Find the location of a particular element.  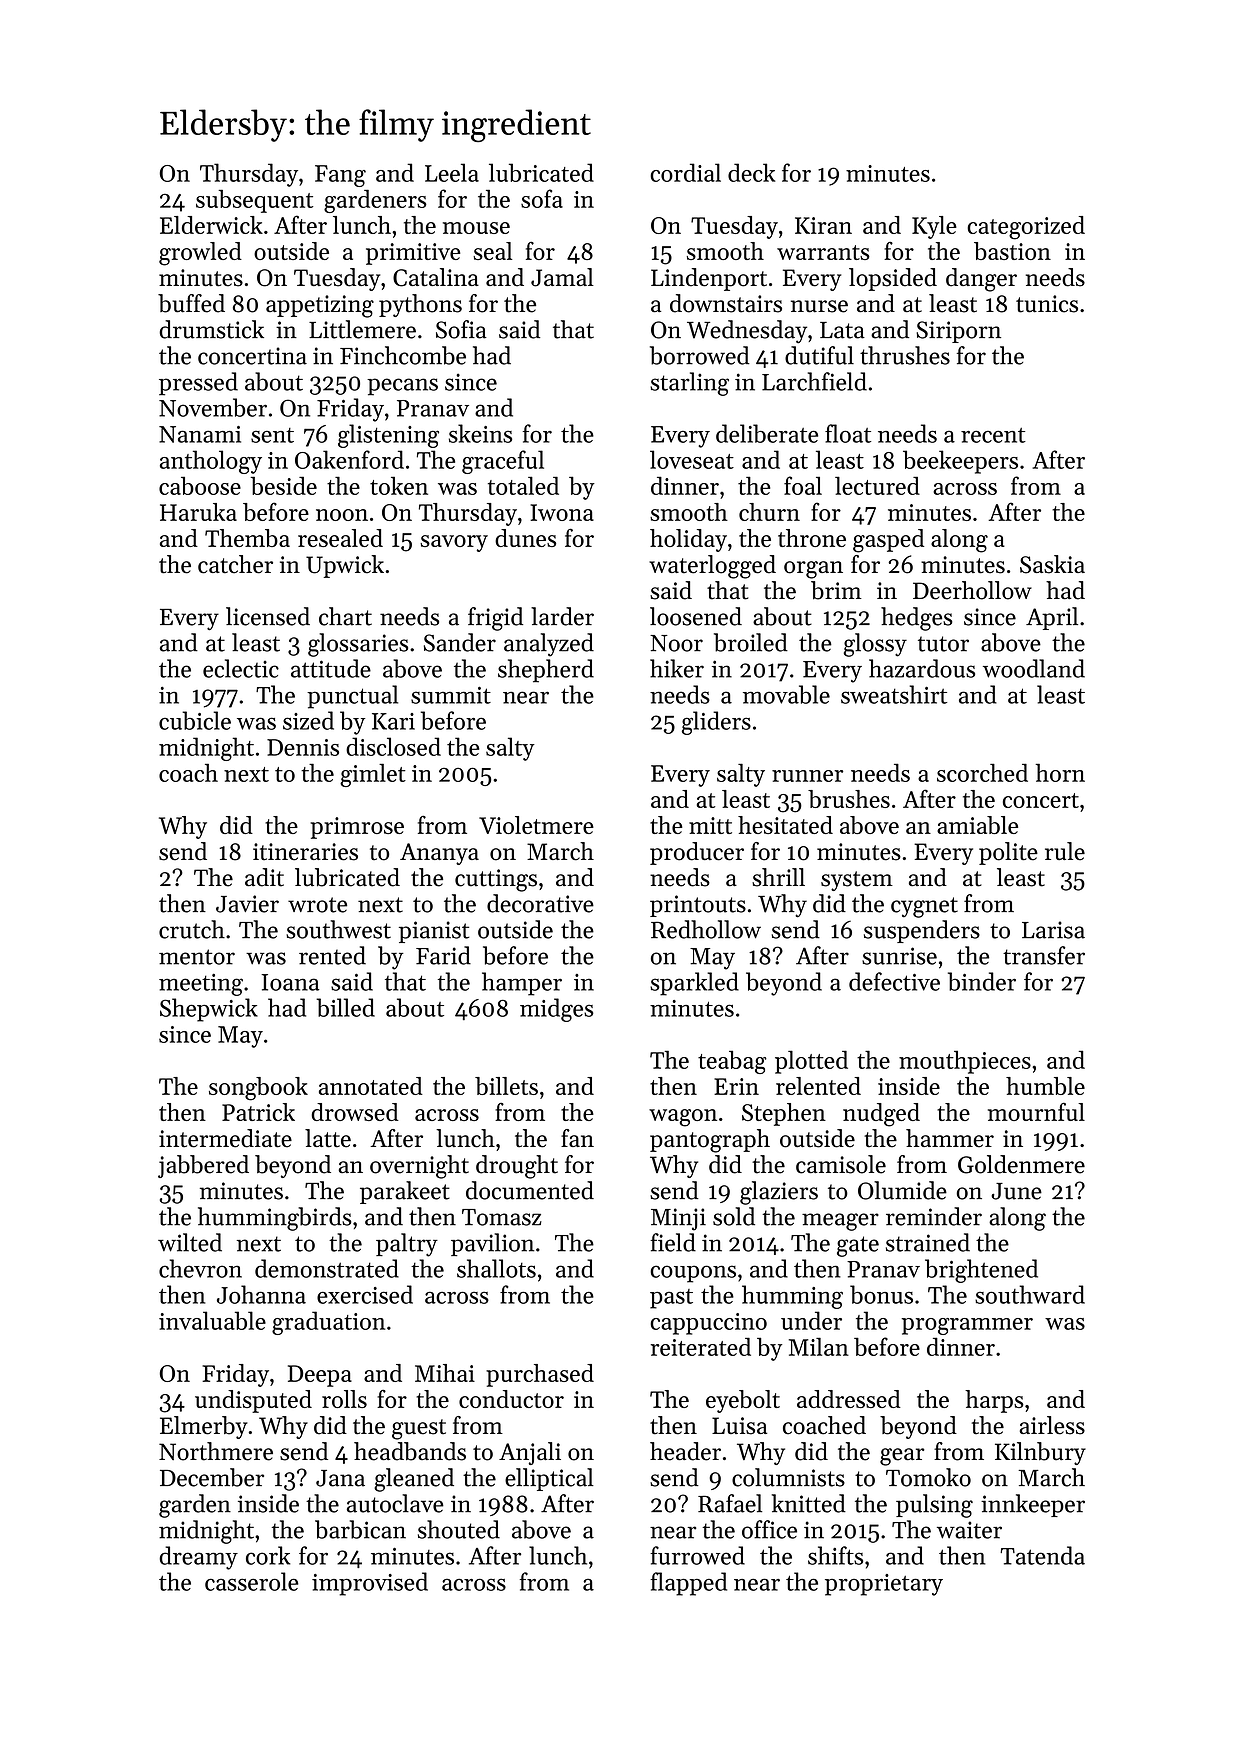

attitude is located at coordinates (331, 668).
